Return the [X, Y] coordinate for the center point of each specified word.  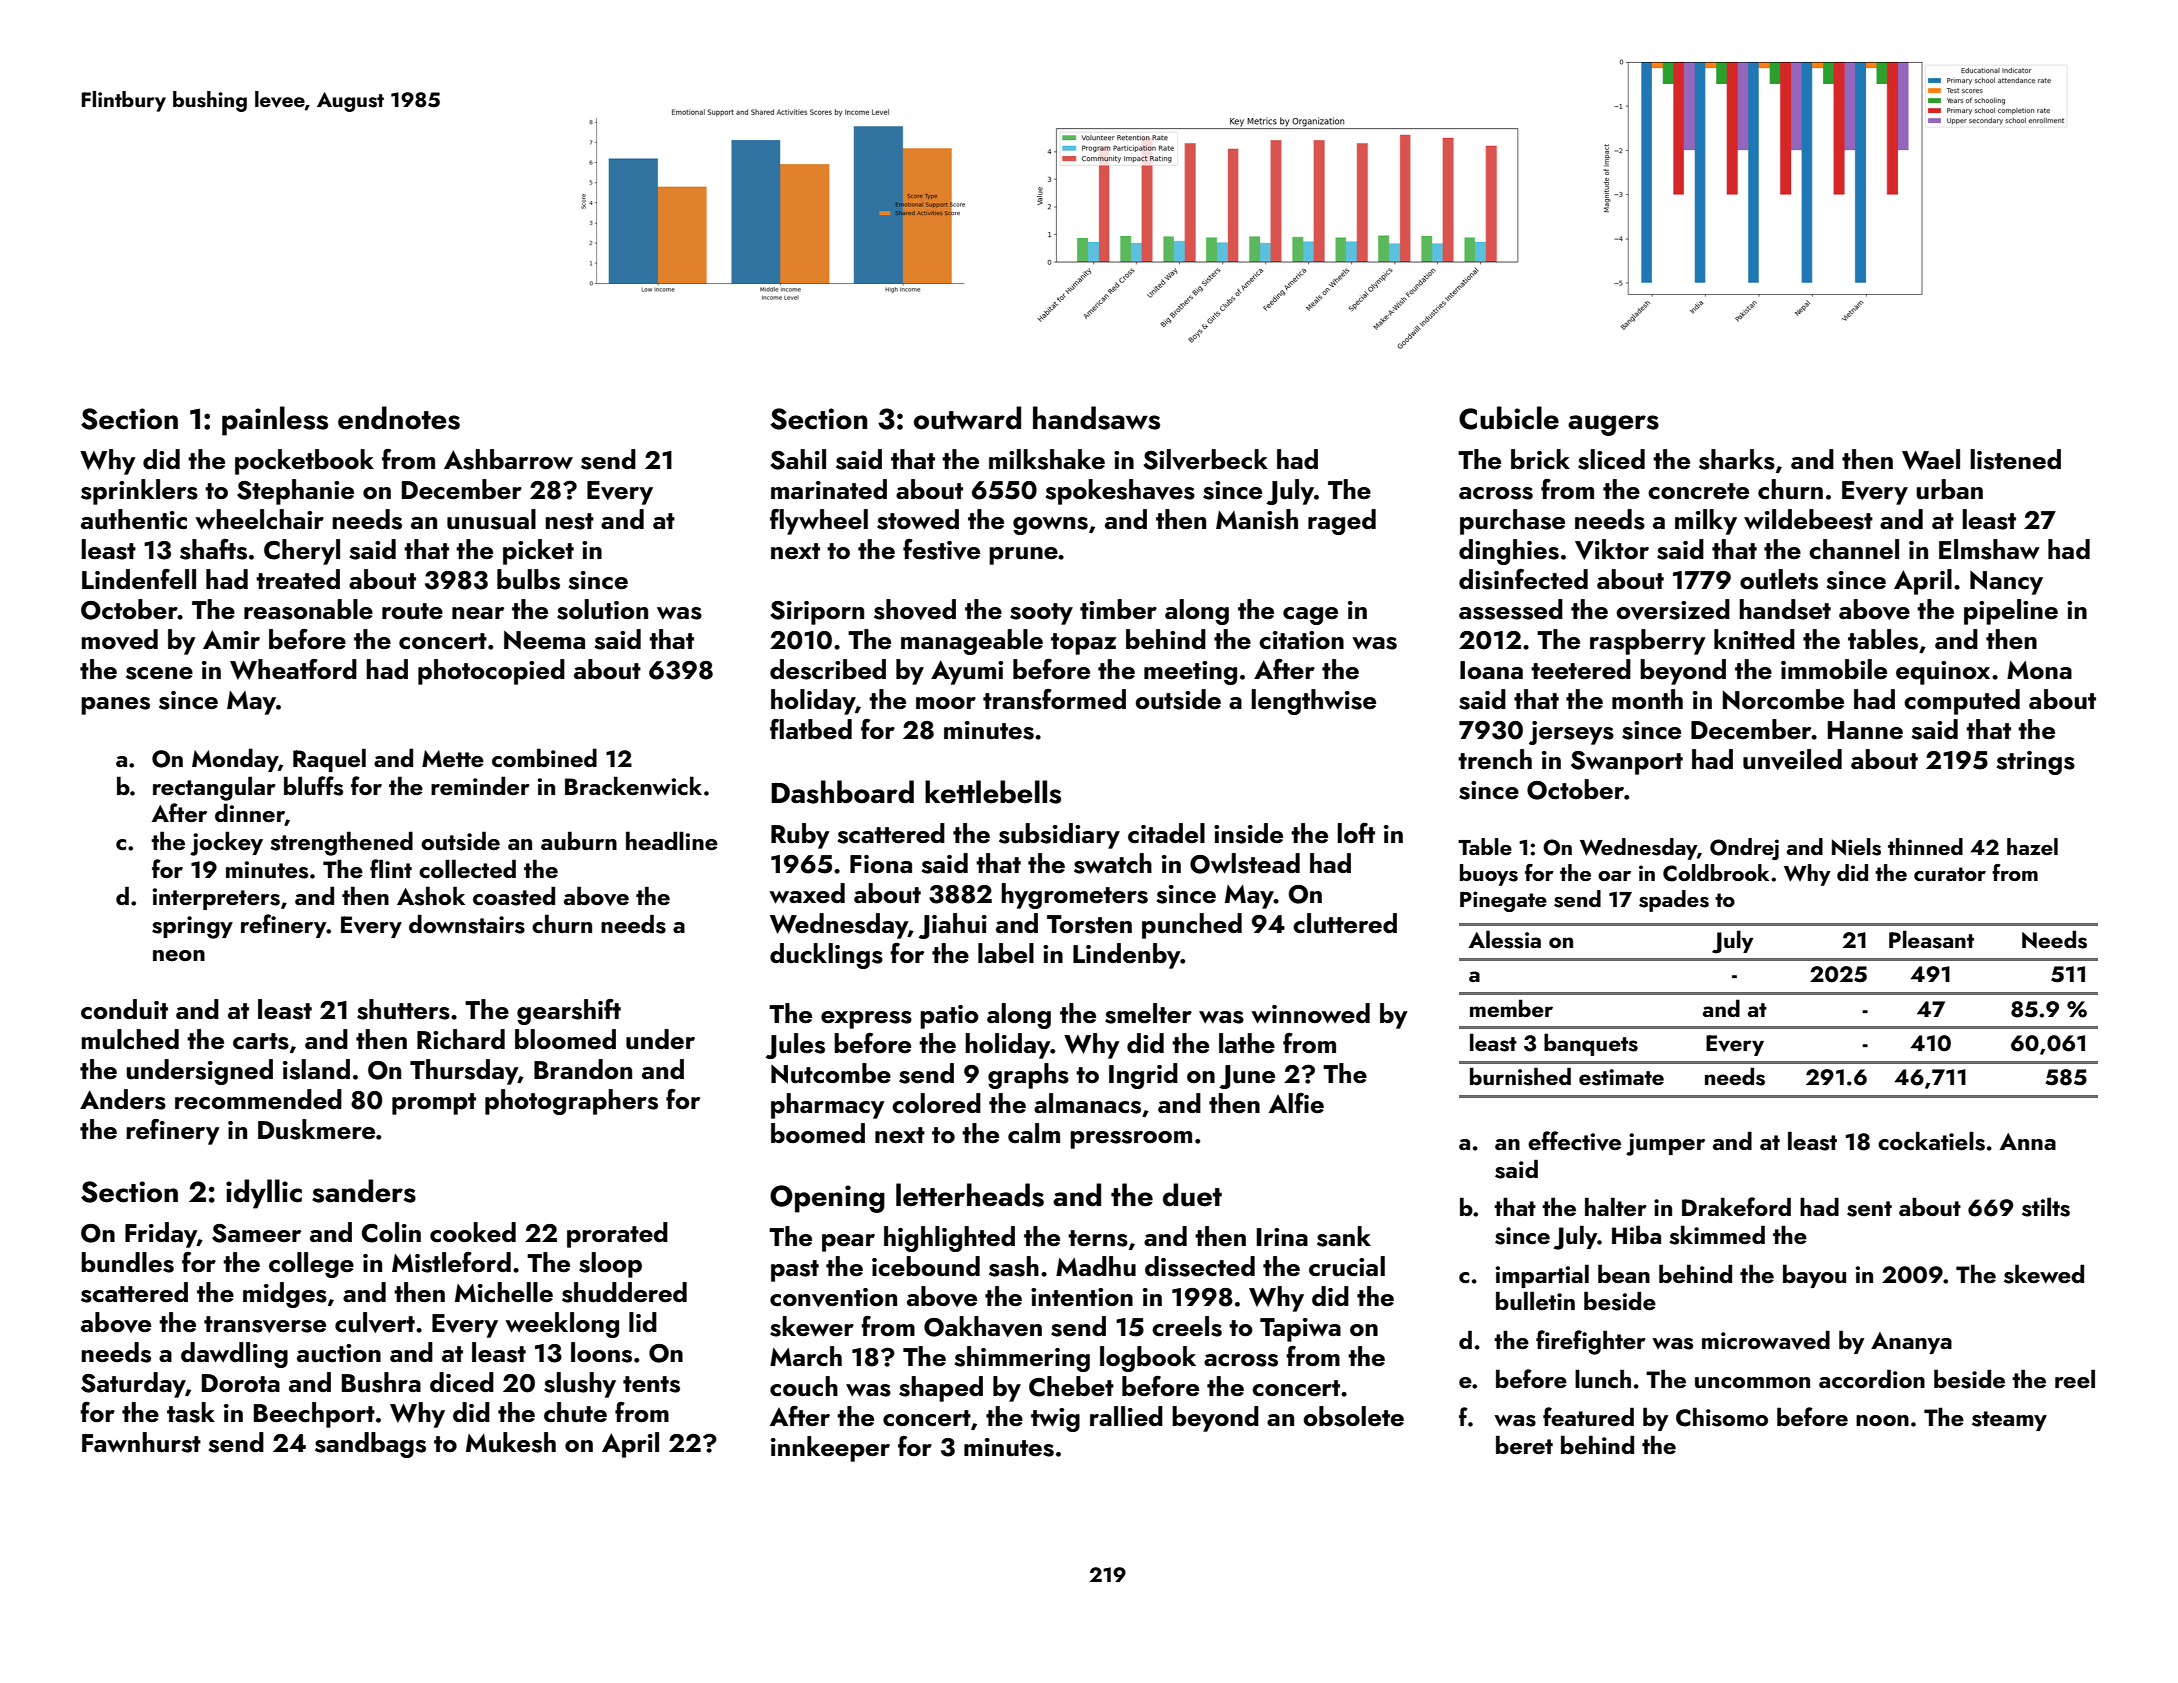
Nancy [2006, 583]
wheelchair [259, 519]
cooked [473, 1232]
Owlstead [1245, 863]
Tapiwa [1300, 1330]
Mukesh [511, 1442]
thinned [1925, 846]
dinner [250, 814]
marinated [829, 489]
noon [1882, 1420]
